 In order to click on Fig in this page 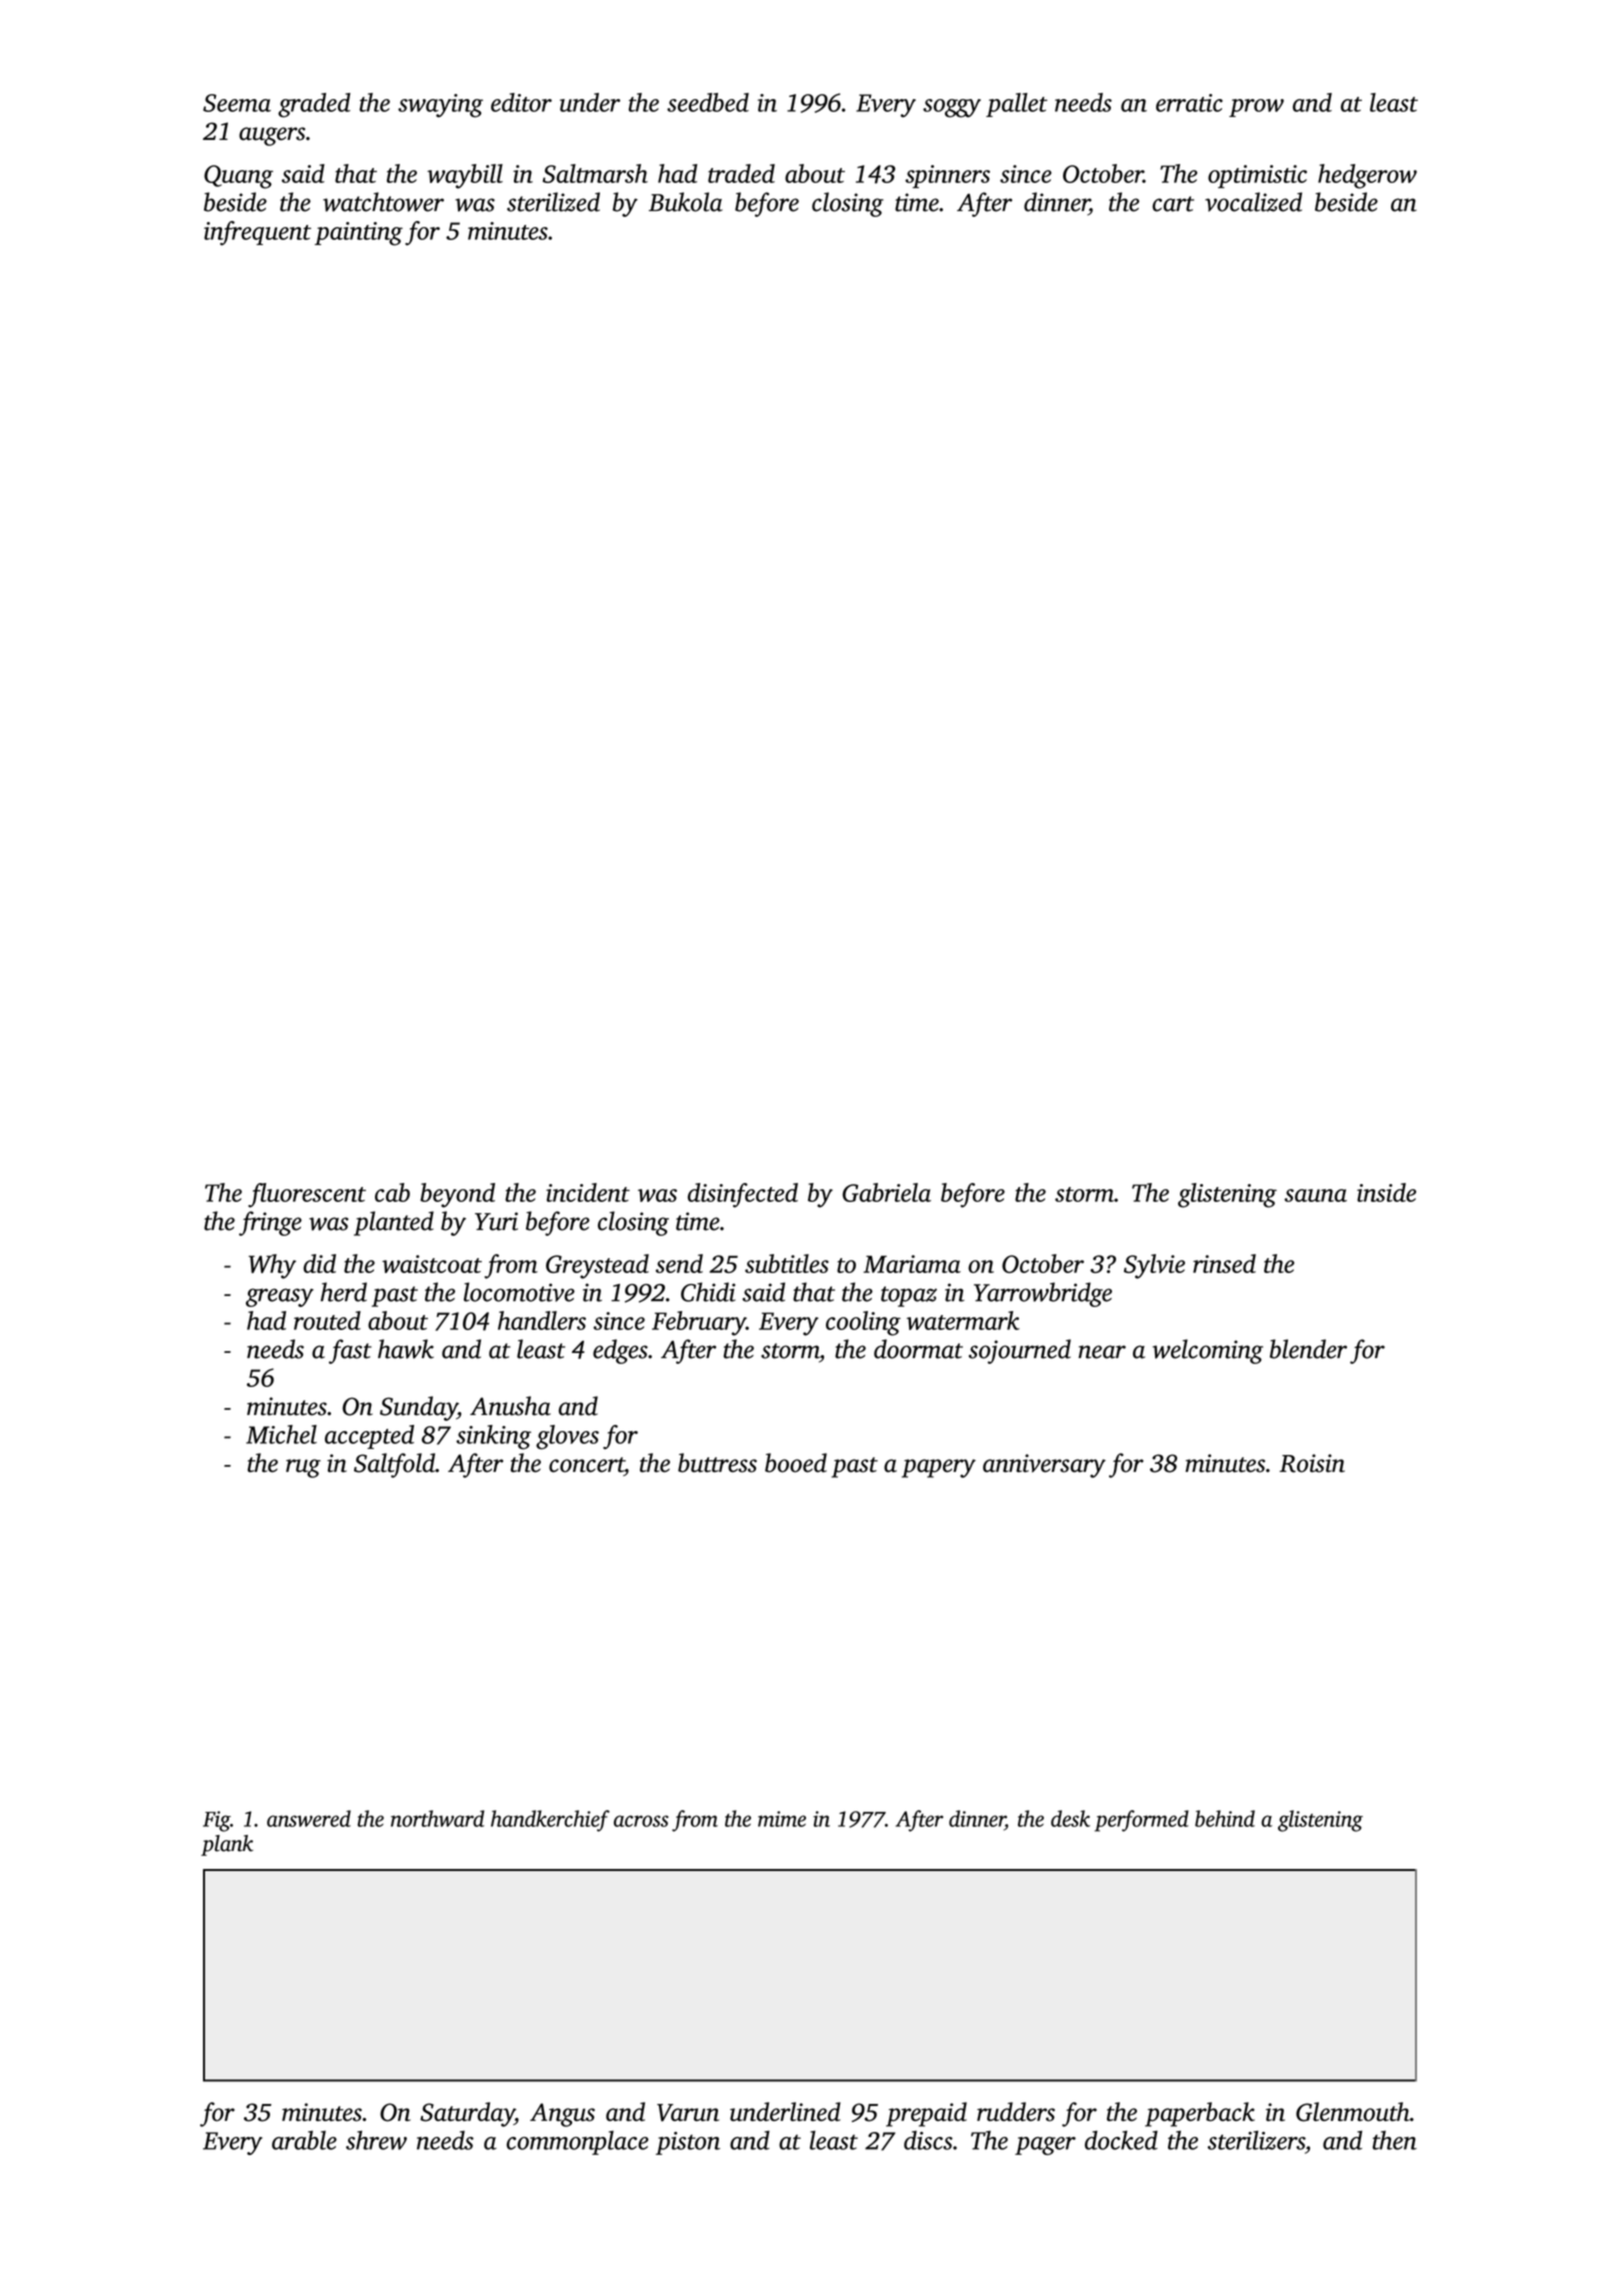, I will do `click(216, 1821)`.
